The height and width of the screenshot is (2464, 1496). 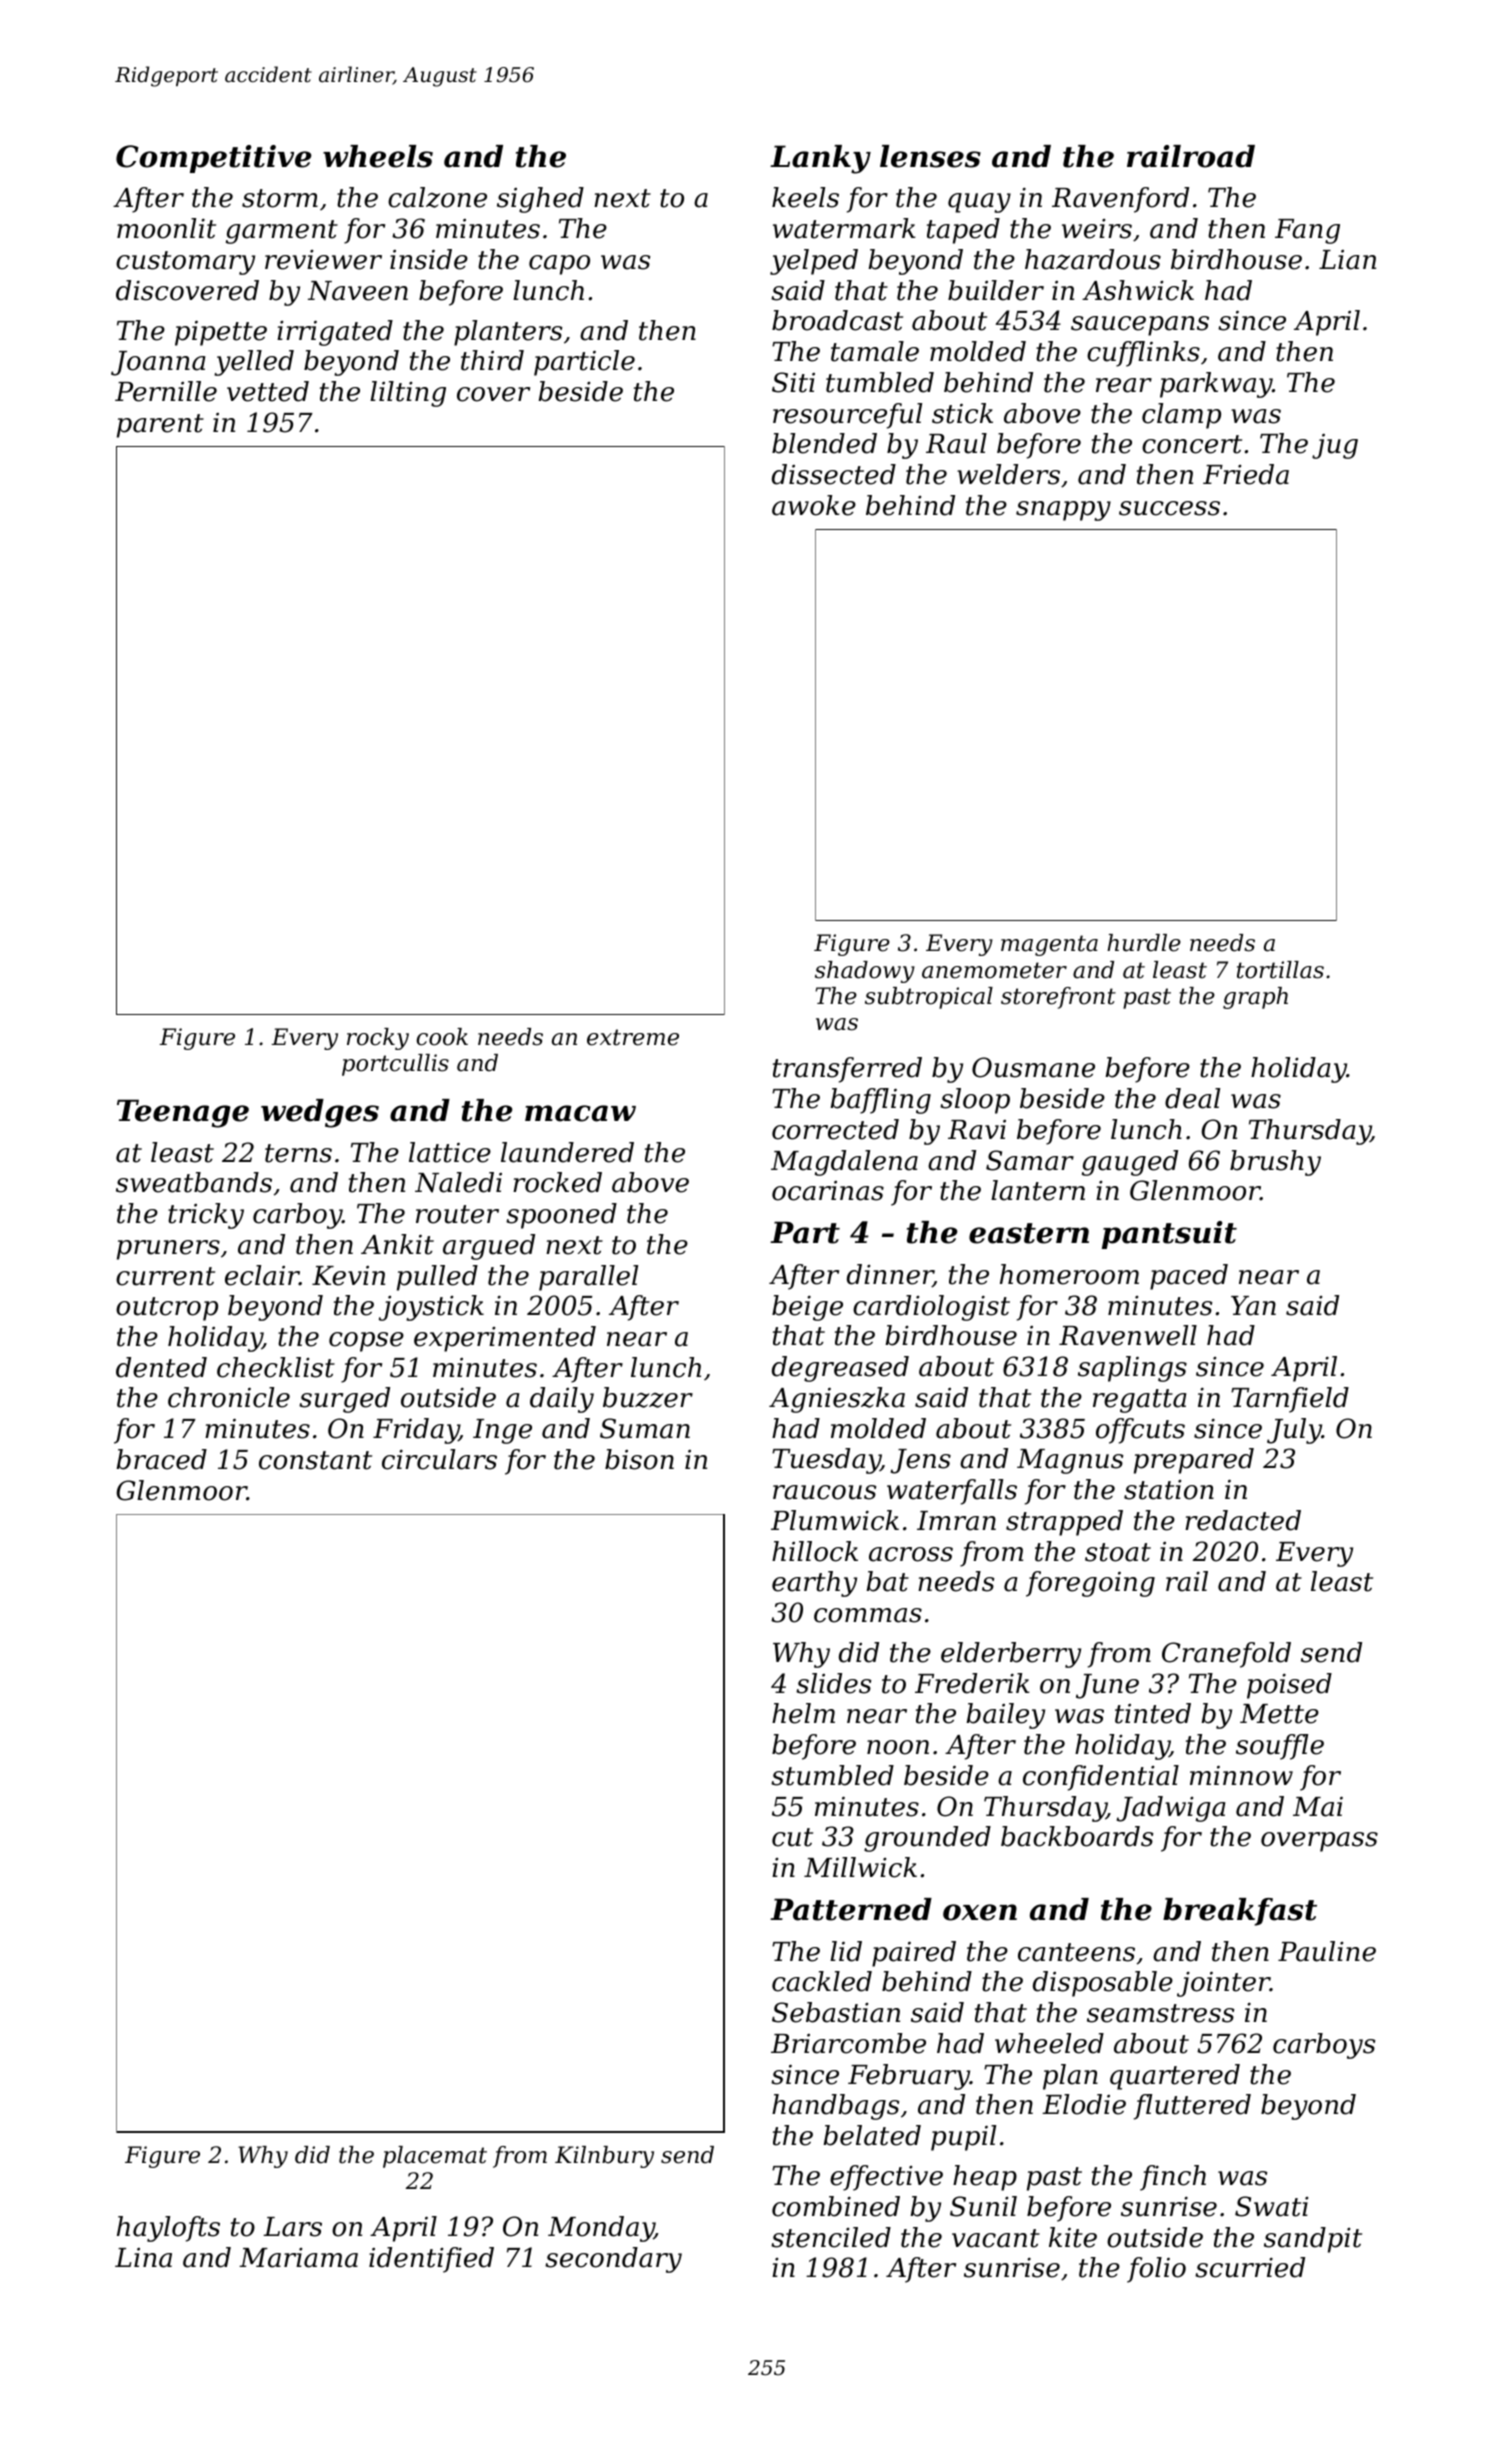 I want to click on parent, so click(x=160, y=426).
